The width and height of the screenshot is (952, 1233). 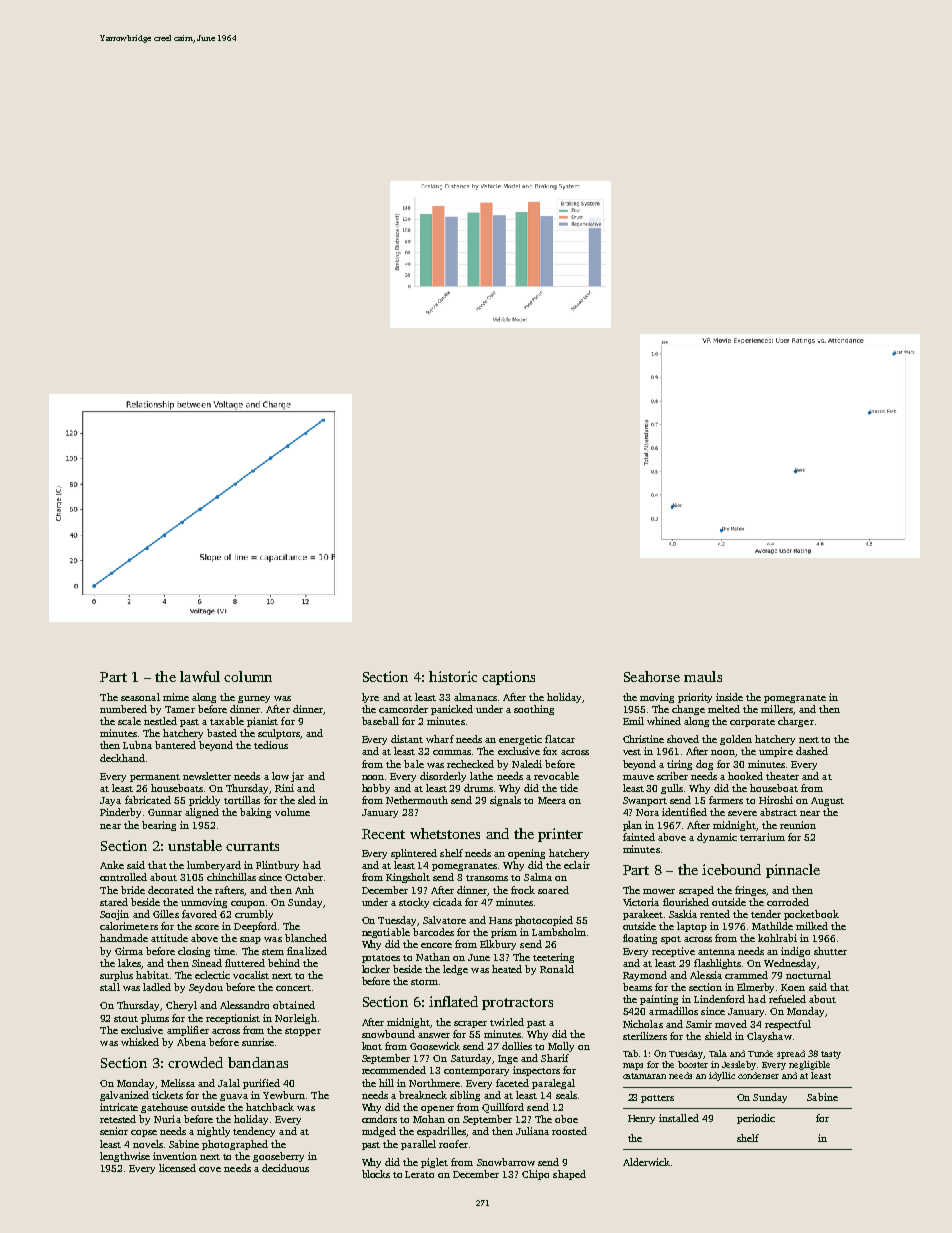 I want to click on bride, so click(x=133, y=890).
